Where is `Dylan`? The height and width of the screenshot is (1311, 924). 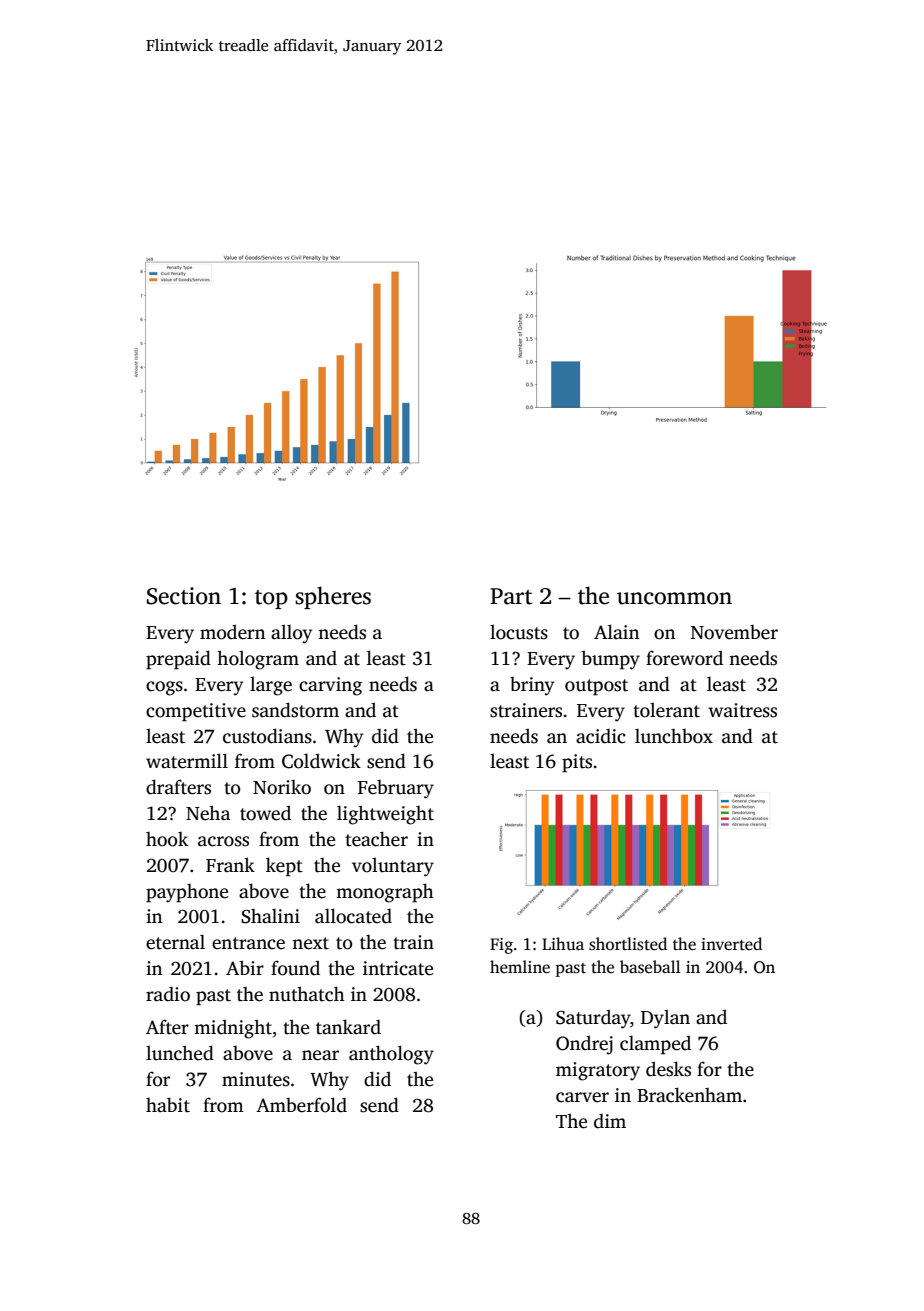 Dylan is located at coordinates (665, 1019).
